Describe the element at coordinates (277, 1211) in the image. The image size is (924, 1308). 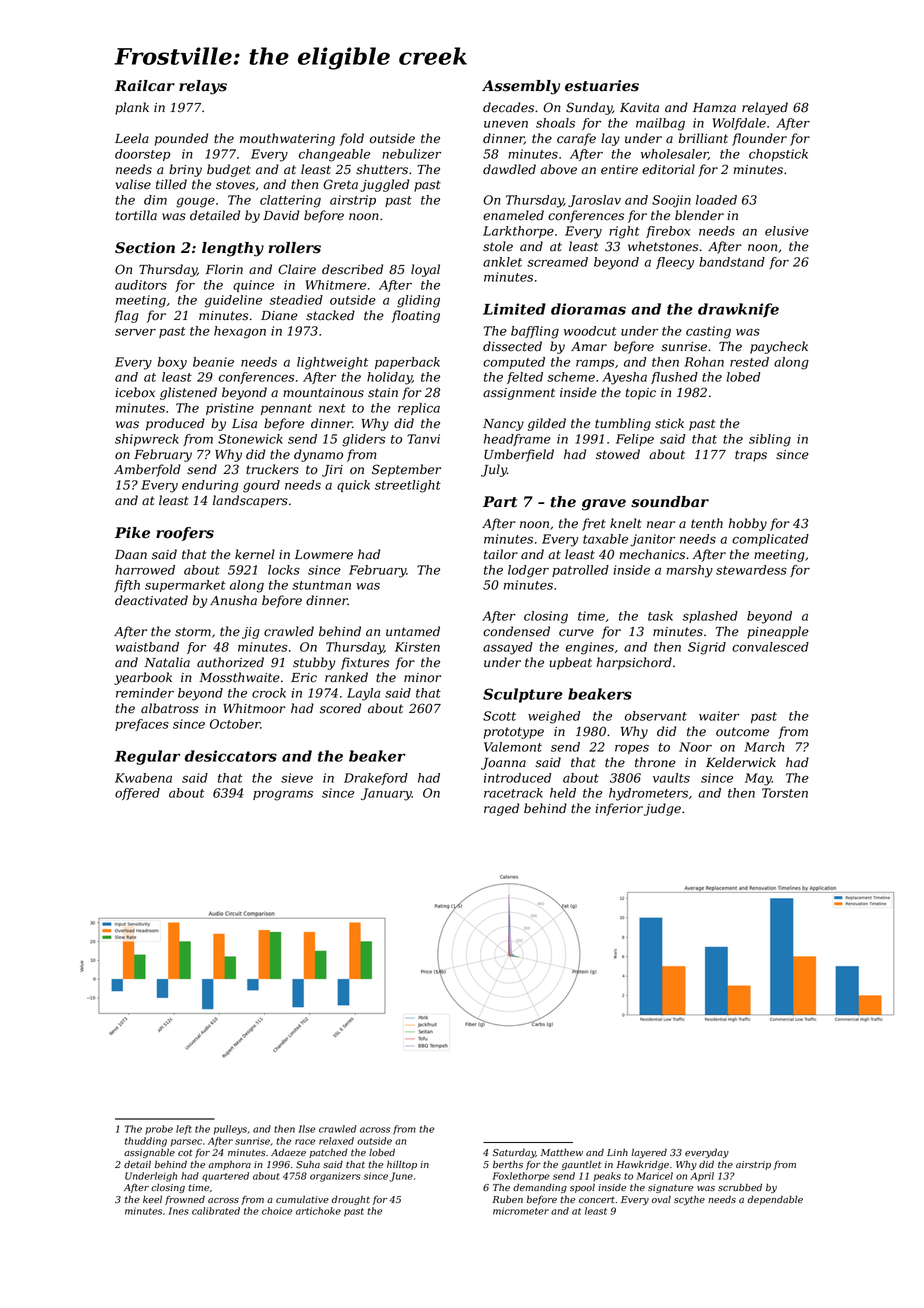
I see `choice` at that location.
